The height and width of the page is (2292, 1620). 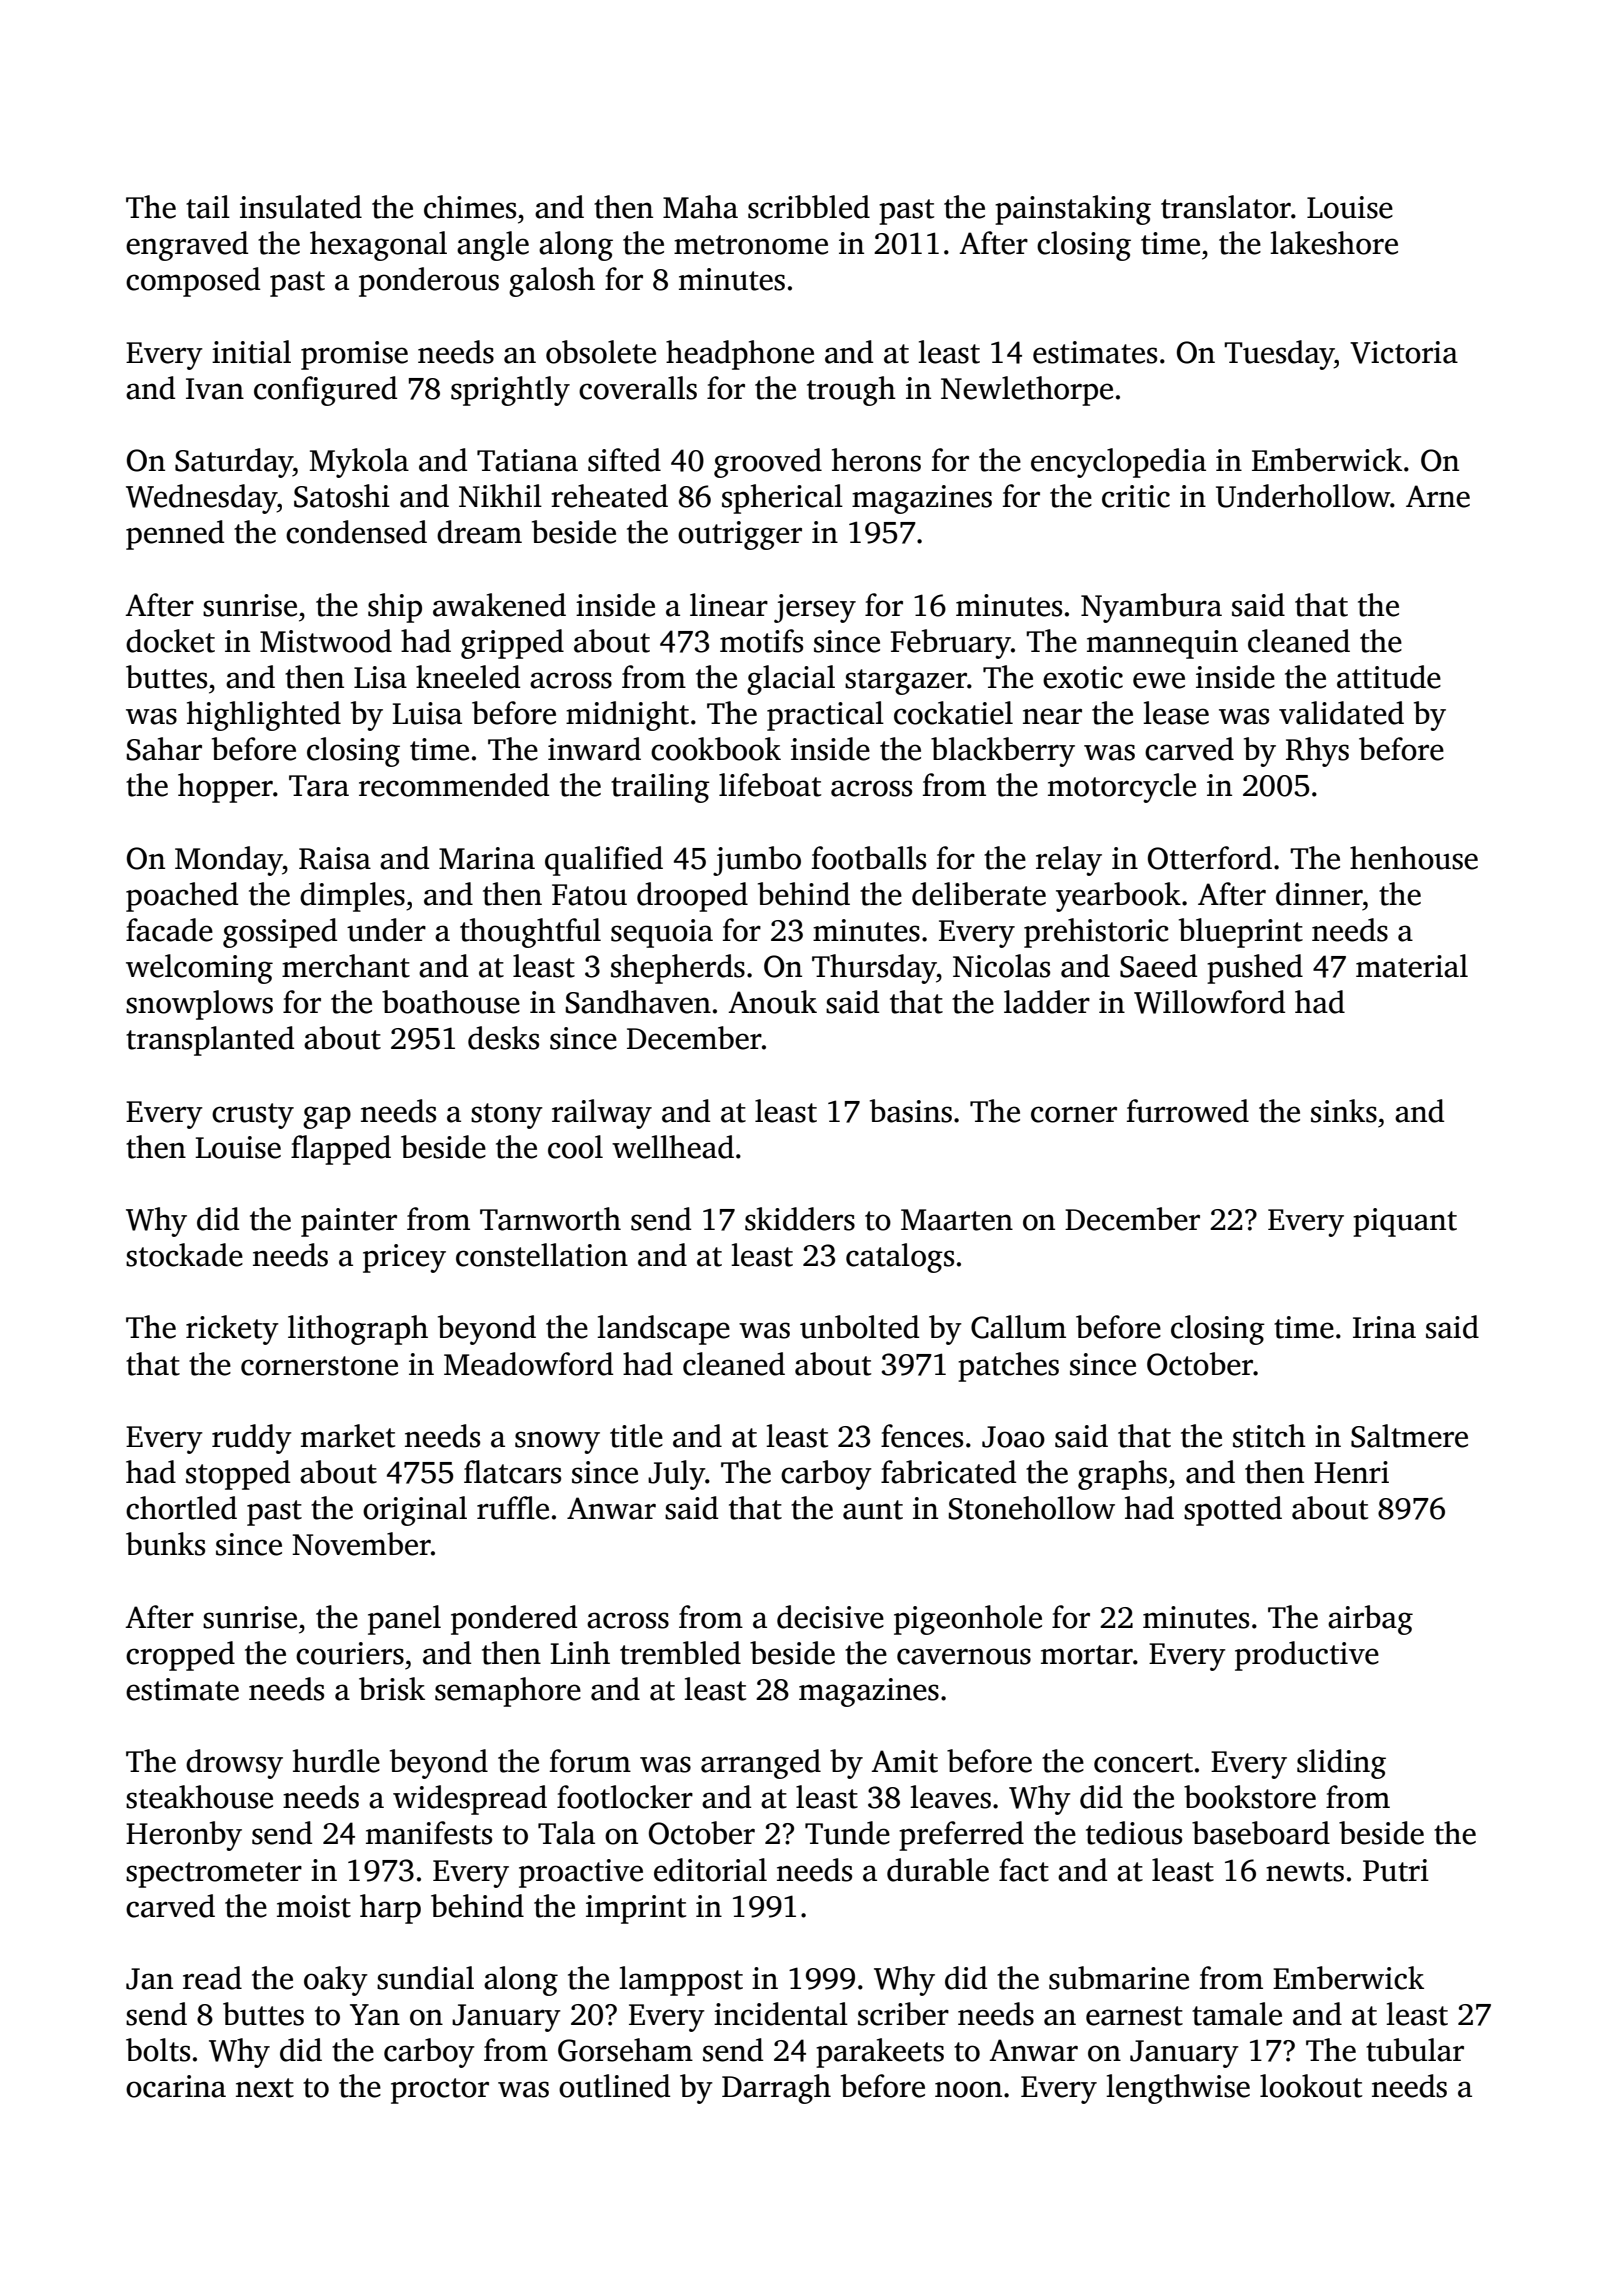 I want to click on ocarina, so click(x=176, y=2086).
